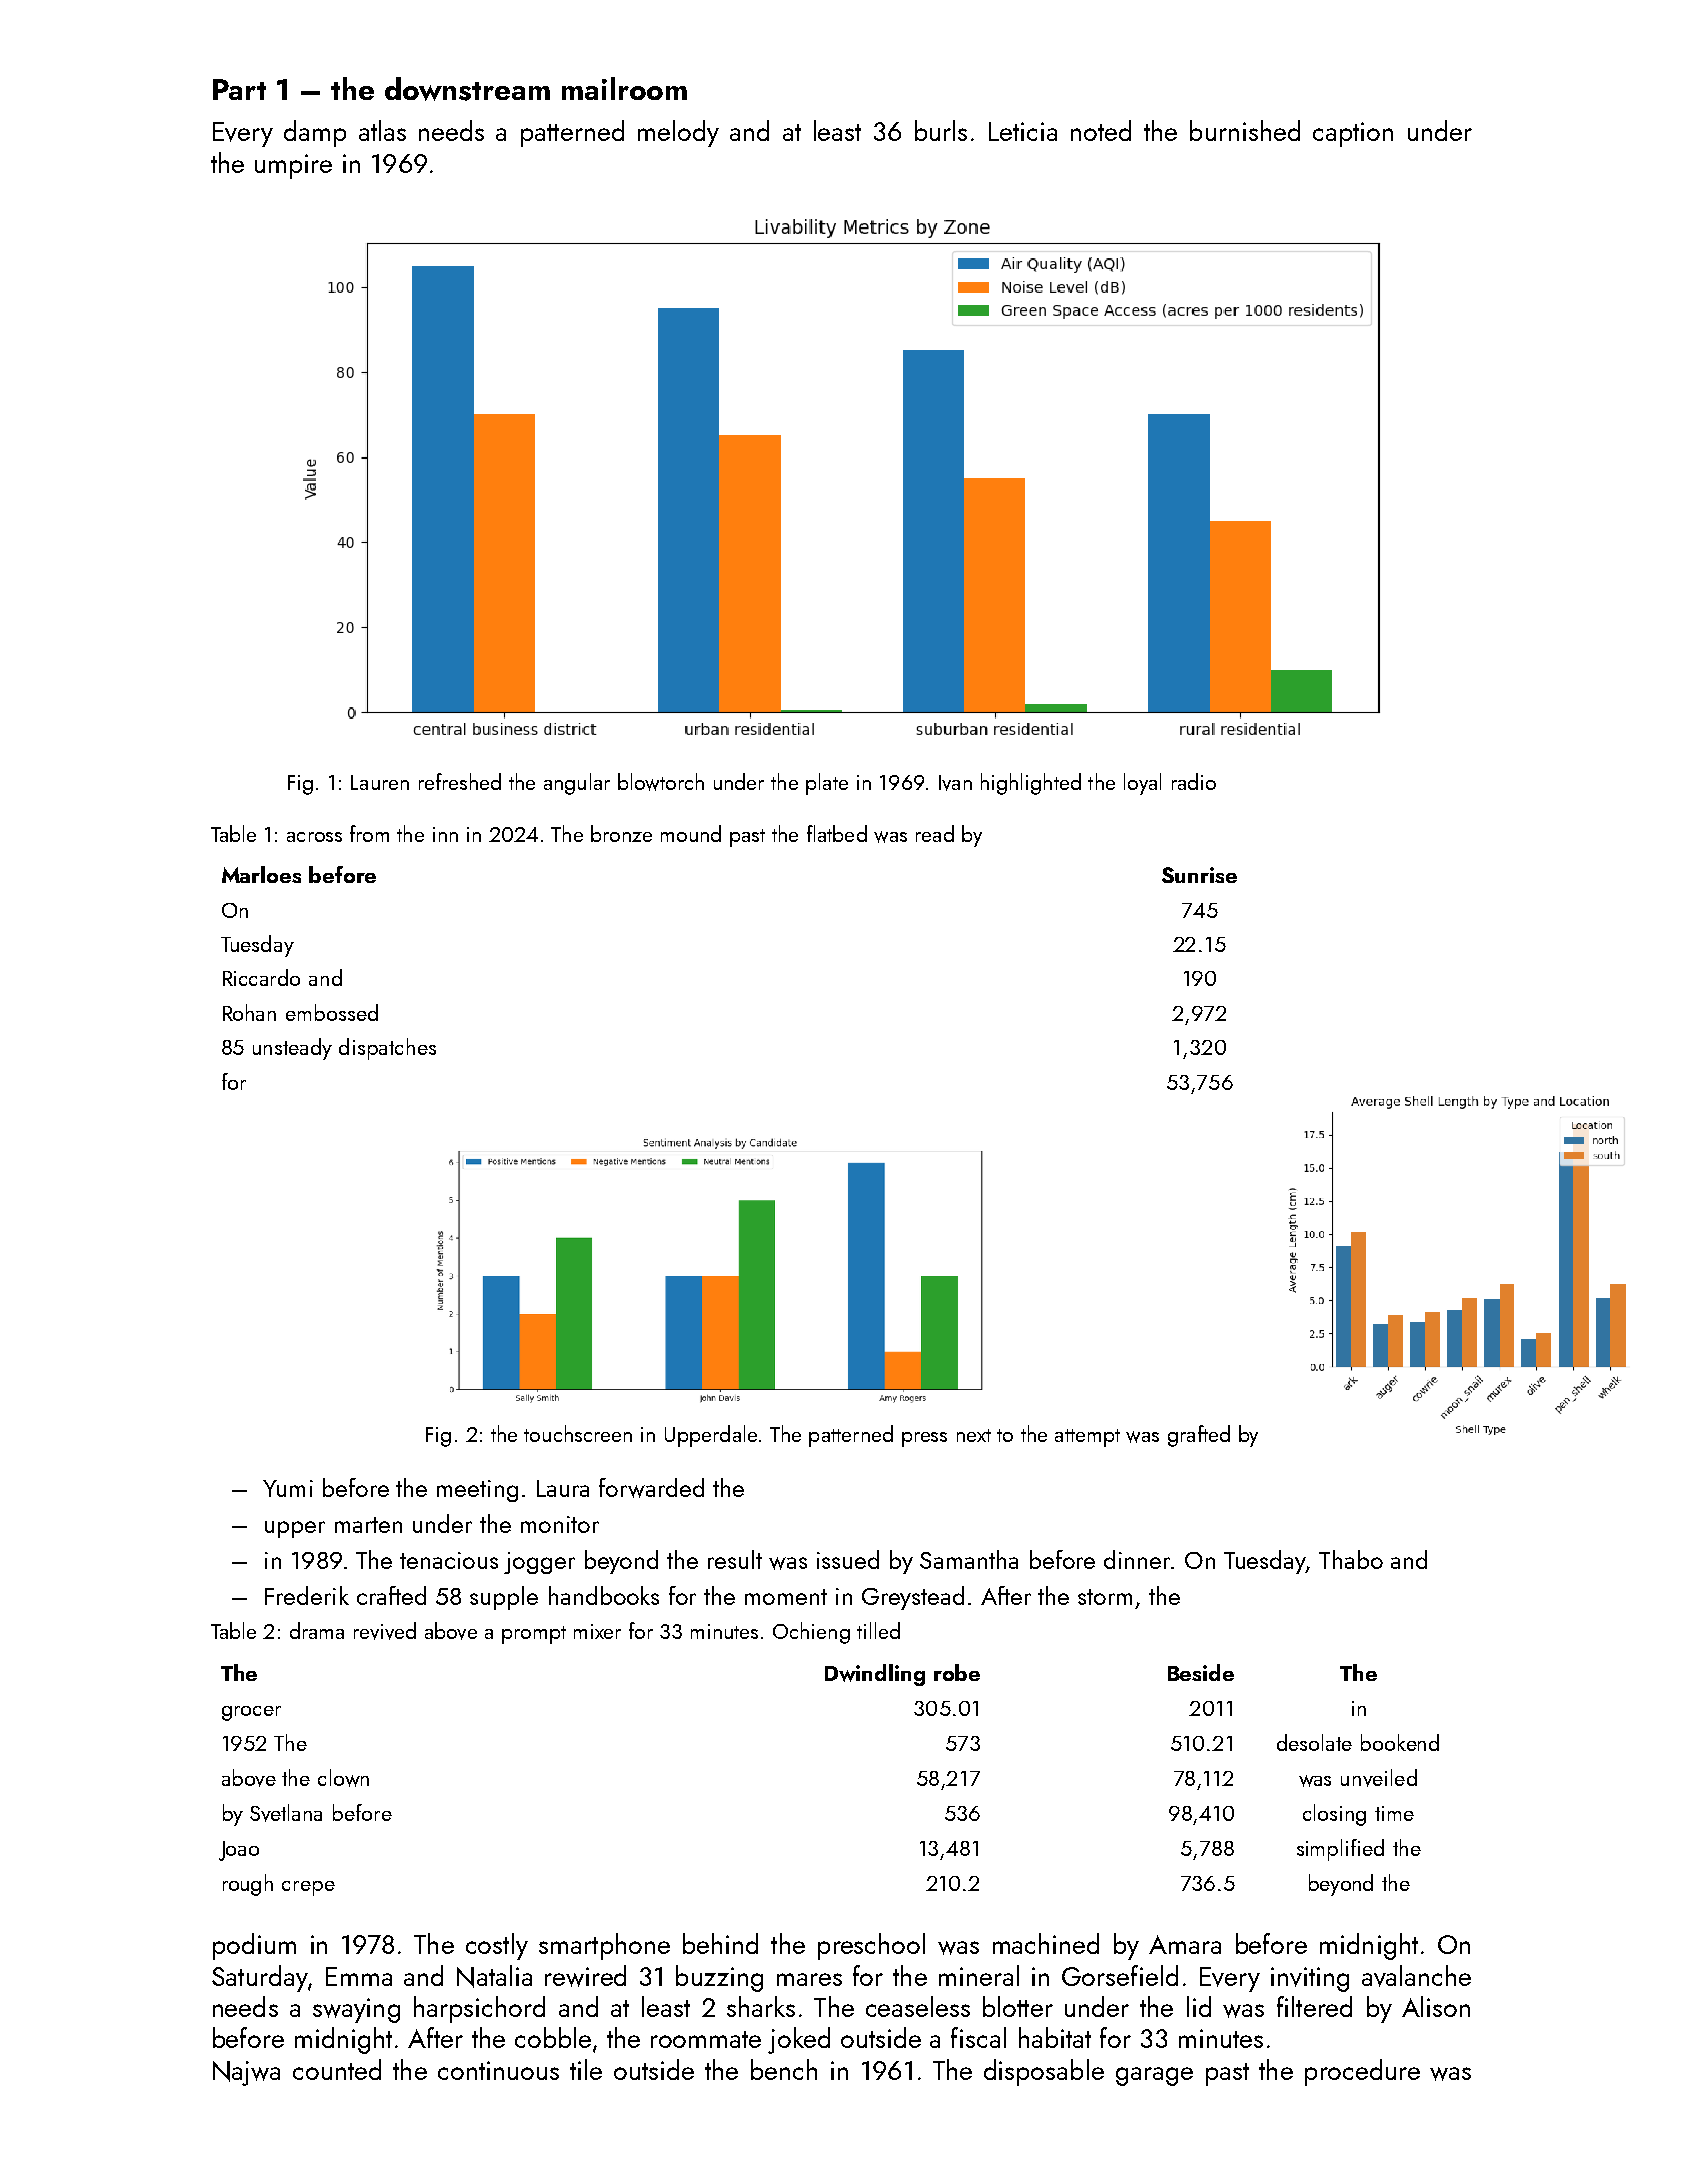  I want to click on grafted, so click(1199, 1436).
